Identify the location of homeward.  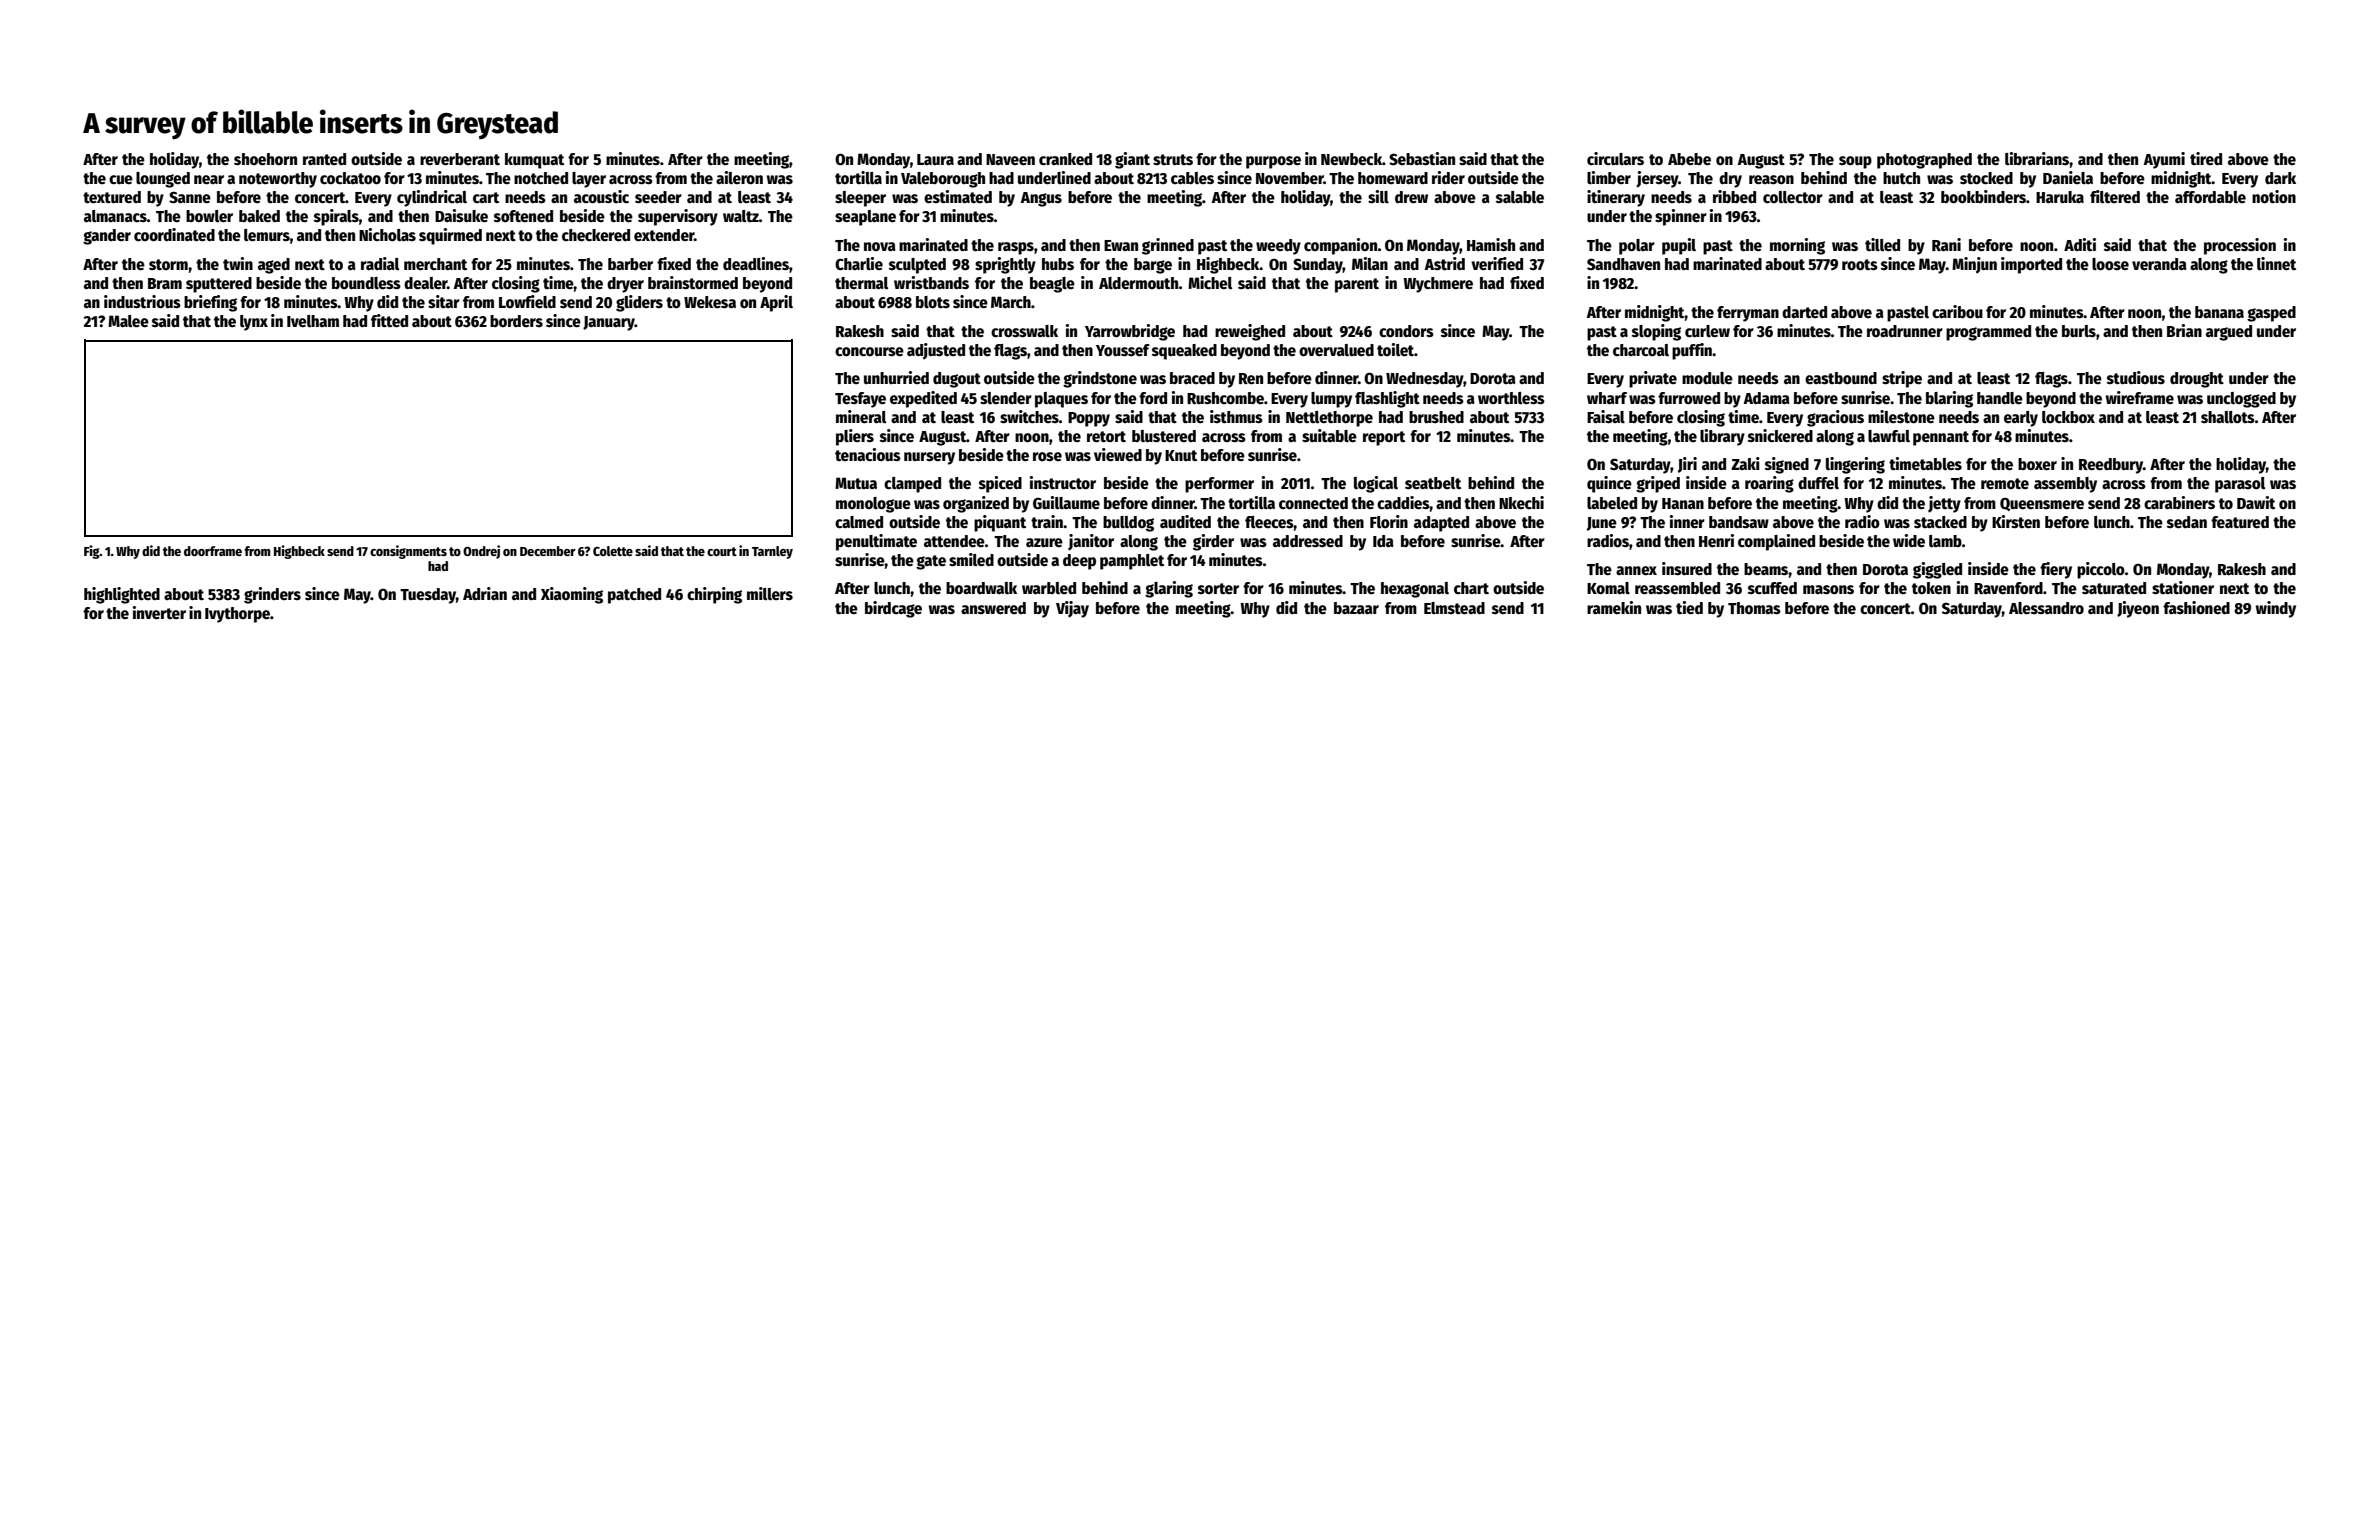
(1393, 178).
